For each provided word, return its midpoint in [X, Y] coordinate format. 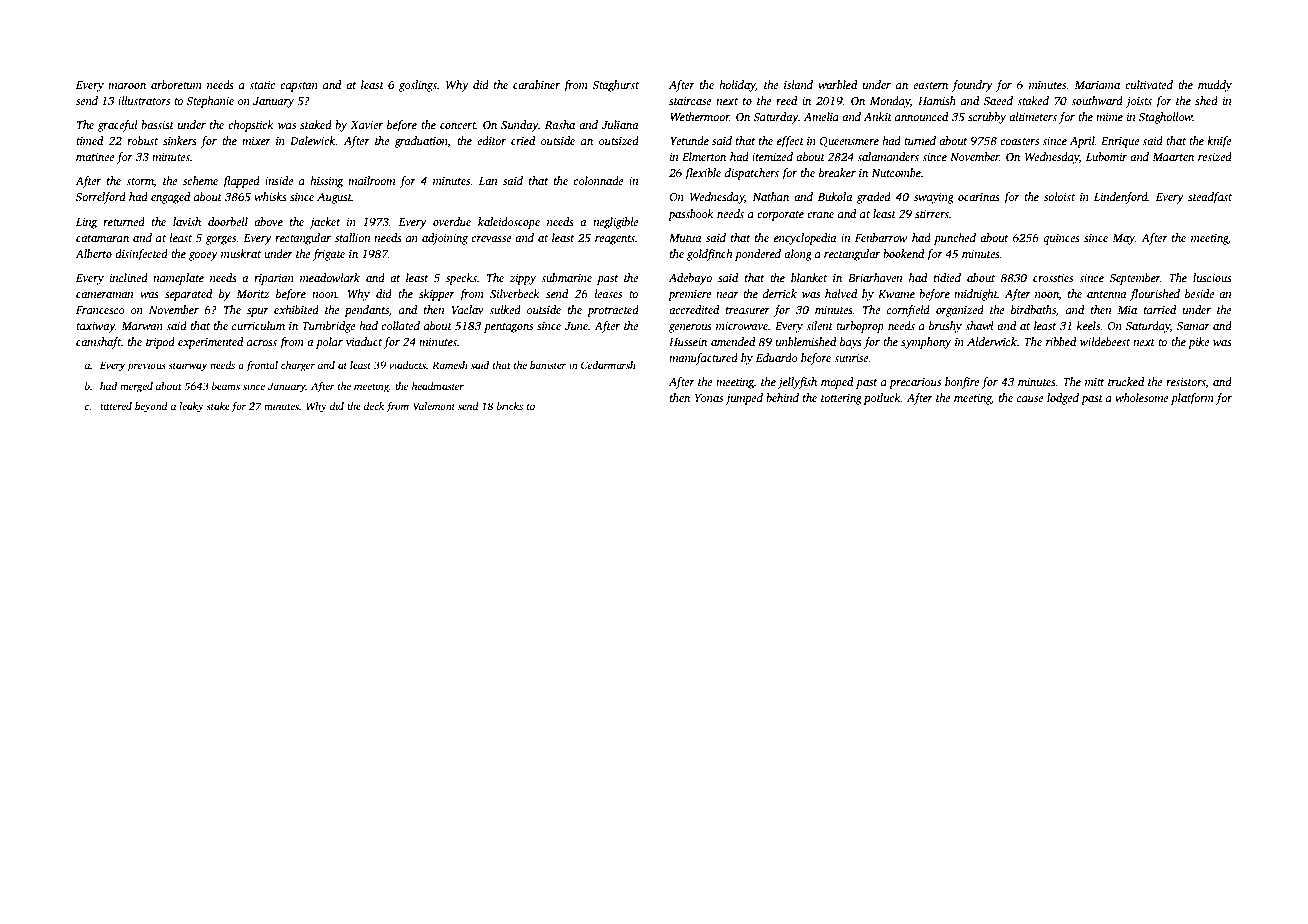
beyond [151, 407]
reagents [615, 240]
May [1123, 239]
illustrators [144, 100]
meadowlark [330, 277]
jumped [744, 399]
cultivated [1149, 84]
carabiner [536, 84]
